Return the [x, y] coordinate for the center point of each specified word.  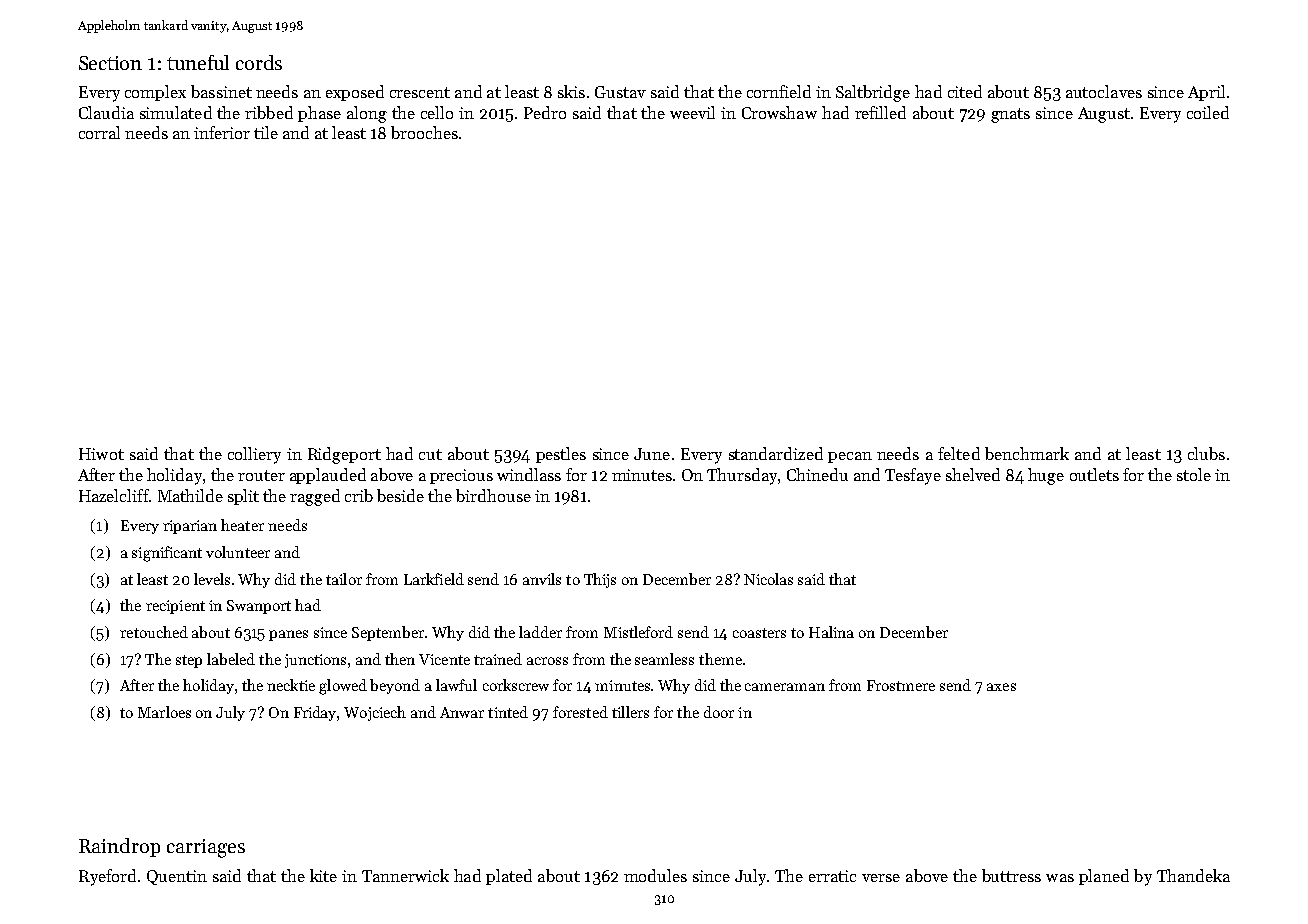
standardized [776, 453]
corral [99, 132]
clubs [1206, 453]
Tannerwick [405, 875]
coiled [1208, 112]
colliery [254, 455]
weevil [692, 112]
